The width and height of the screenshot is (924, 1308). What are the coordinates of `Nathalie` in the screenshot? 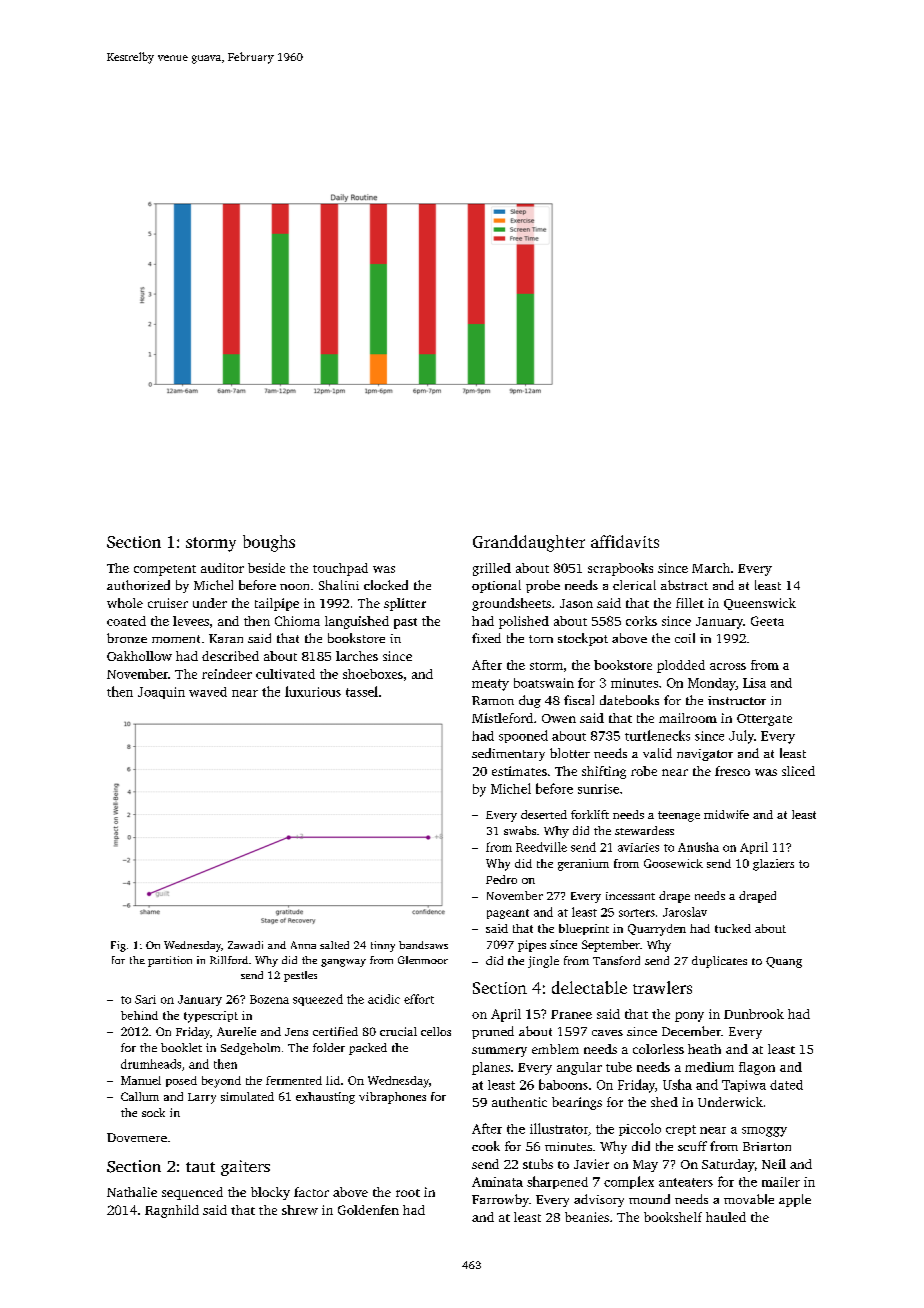 It's located at (132, 1192).
